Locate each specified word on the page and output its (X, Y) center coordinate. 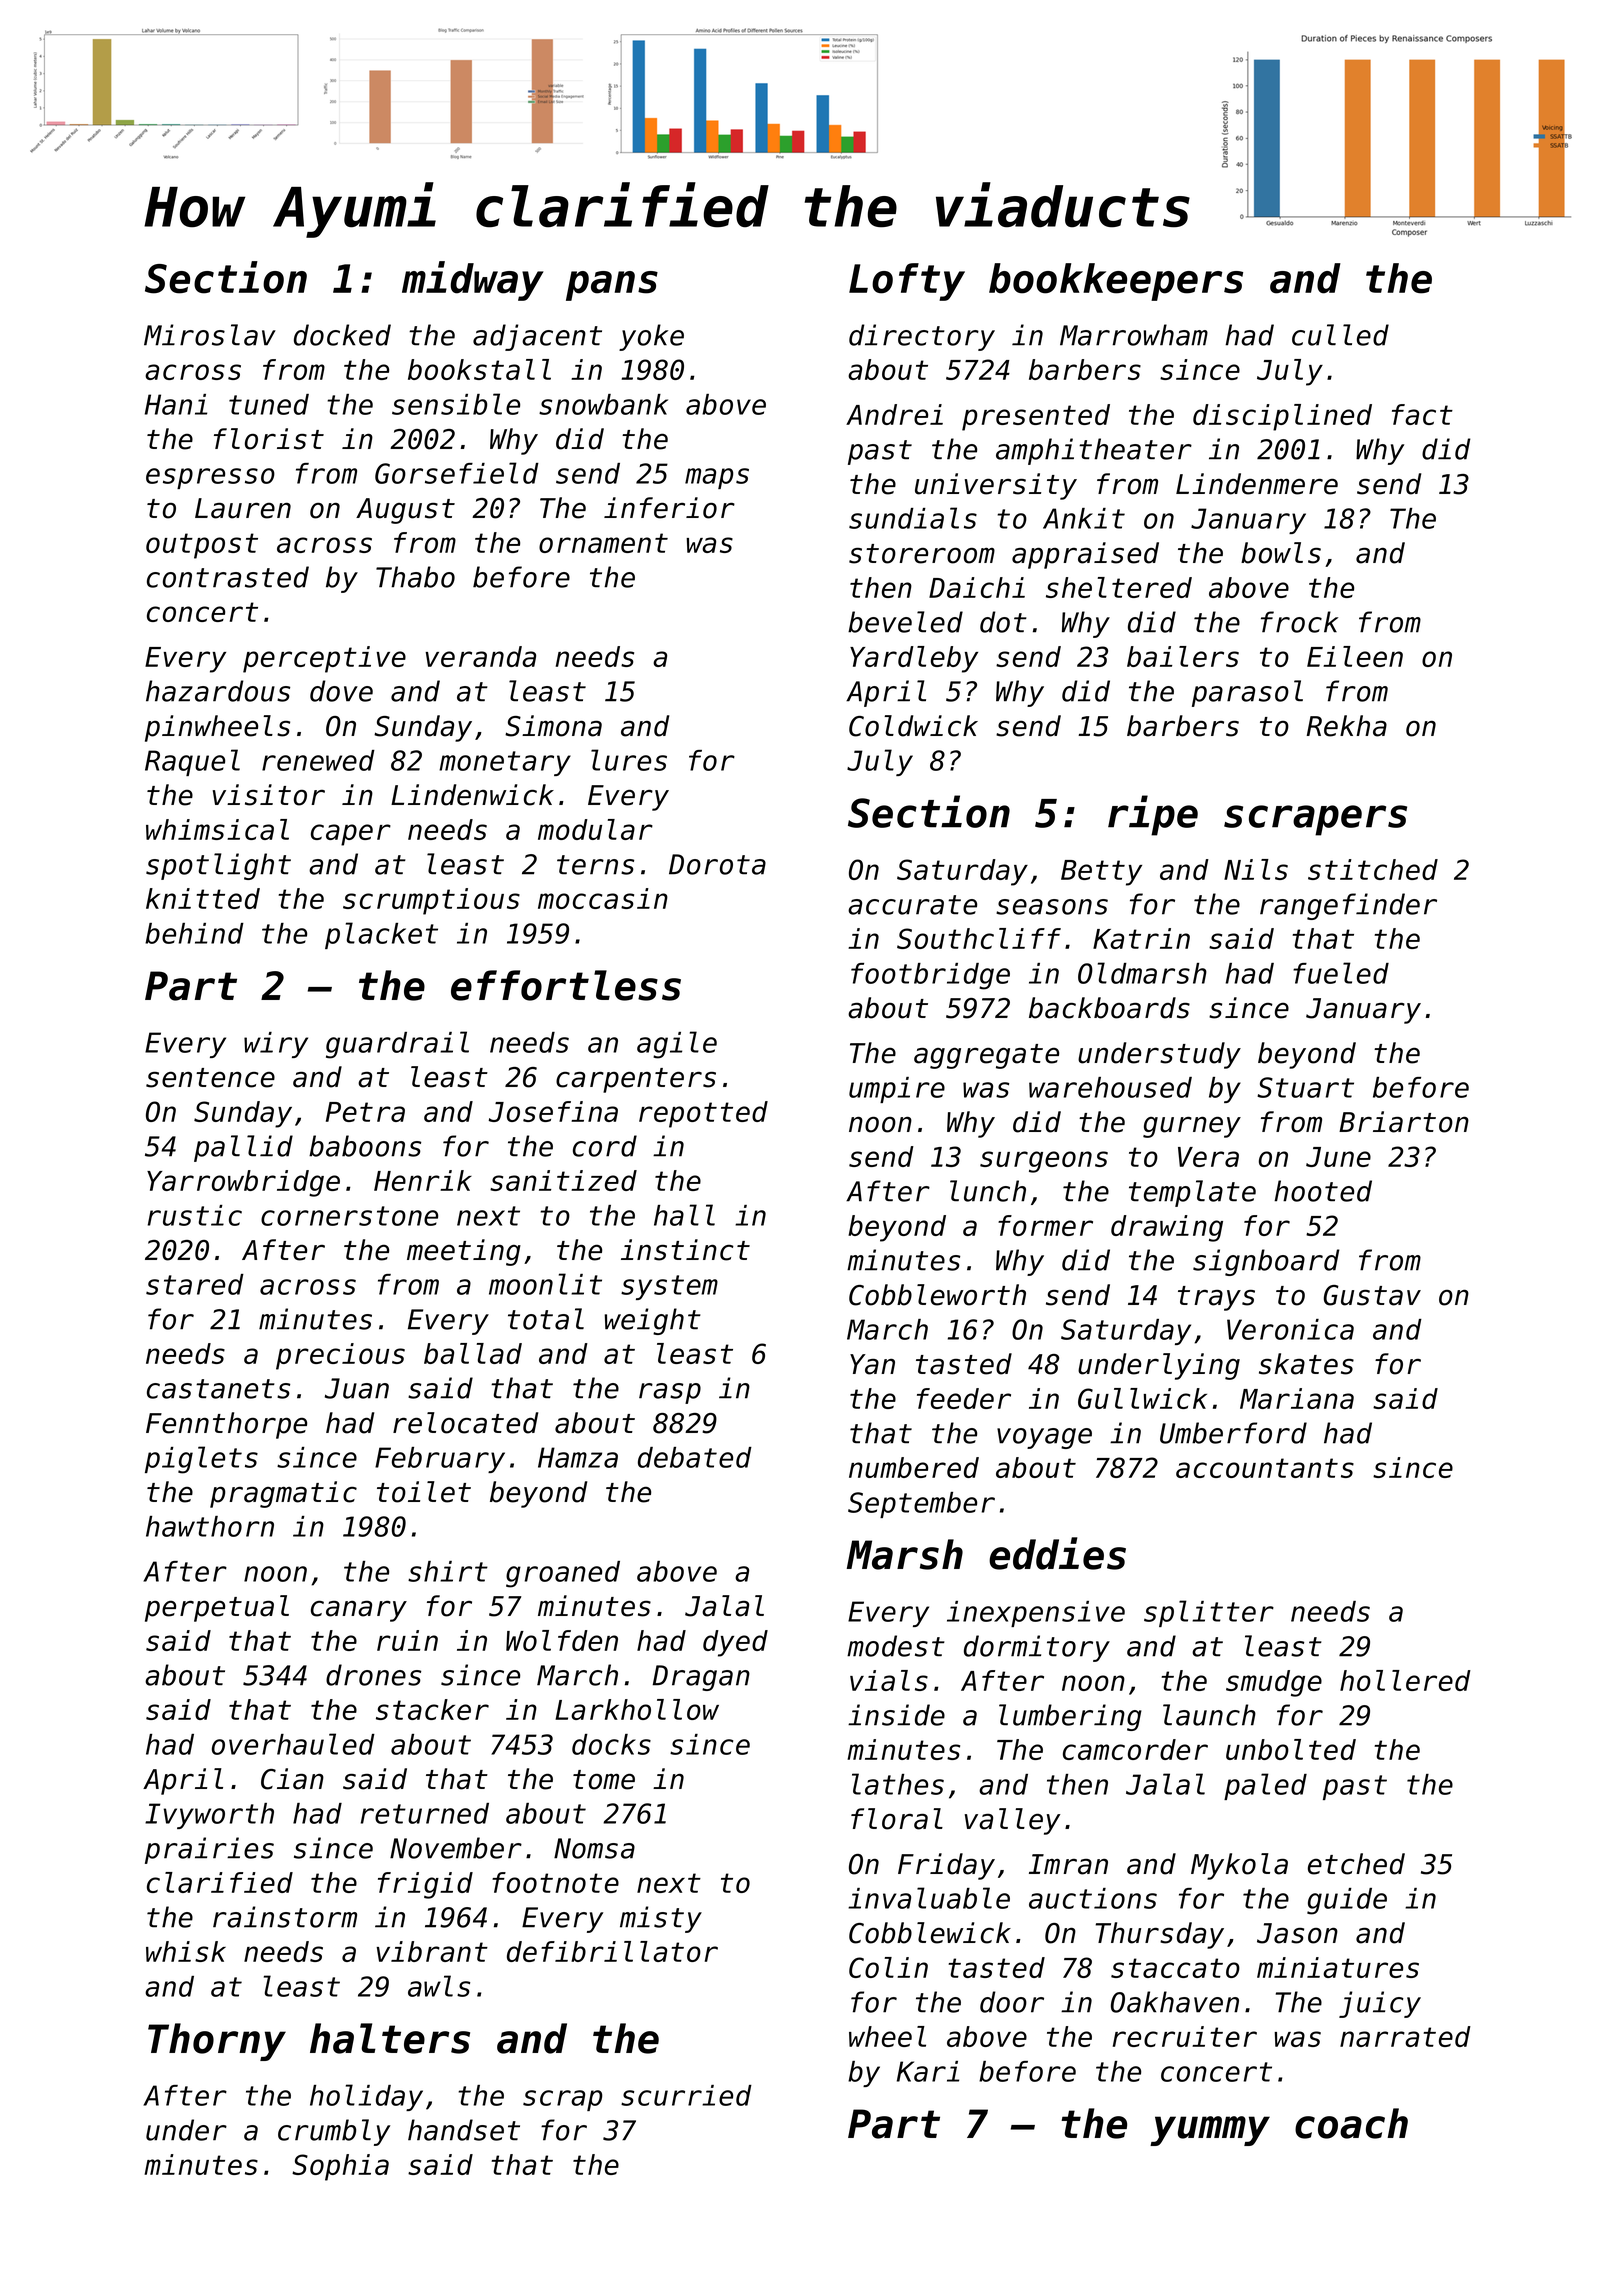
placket (381, 935)
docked (342, 335)
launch (1209, 1715)
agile (677, 1045)
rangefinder (1348, 906)
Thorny (217, 2042)
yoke (651, 337)
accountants (1265, 1468)
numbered (914, 1467)
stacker (432, 1709)
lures (629, 760)
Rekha (1347, 726)
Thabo (415, 577)
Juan (357, 1388)
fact (1422, 414)
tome (604, 1780)
